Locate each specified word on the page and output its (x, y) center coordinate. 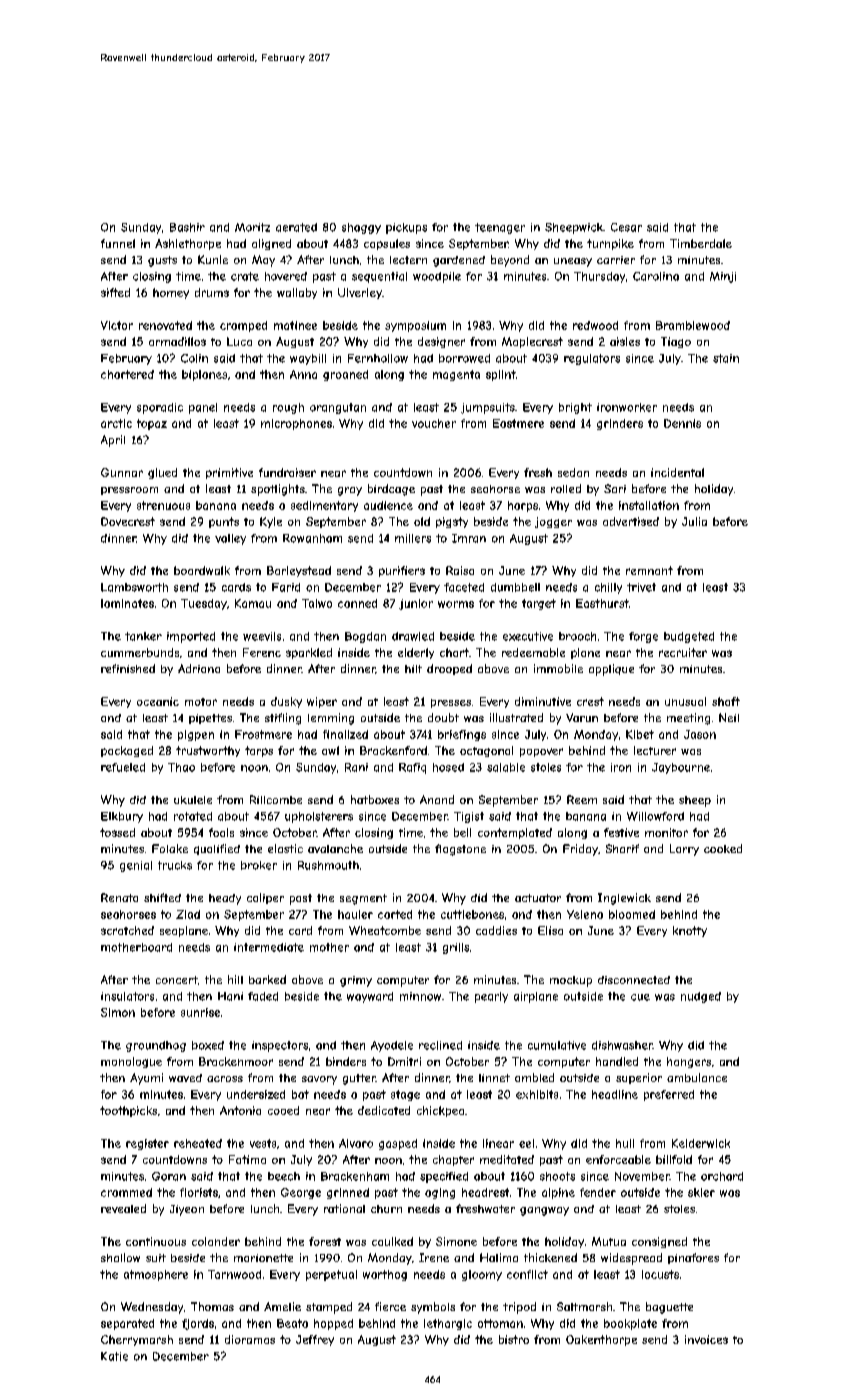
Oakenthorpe (601, 1340)
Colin (194, 358)
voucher (434, 423)
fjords (198, 1324)
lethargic (448, 1324)
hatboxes (375, 799)
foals (221, 832)
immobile (558, 668)
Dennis (682, 423)
